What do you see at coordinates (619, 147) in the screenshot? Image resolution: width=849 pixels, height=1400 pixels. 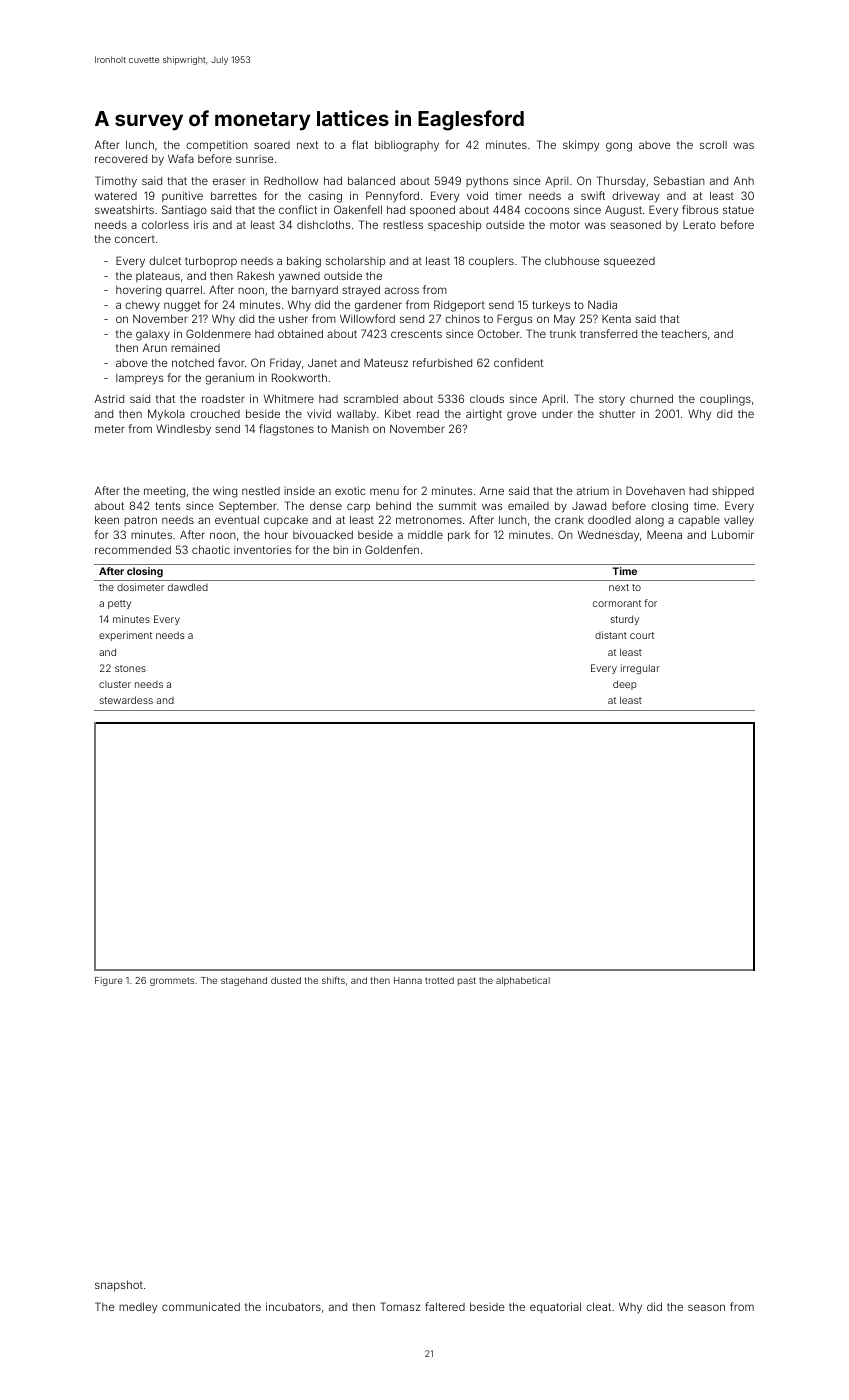 I see `gong` at bounding box center [619, 147].
